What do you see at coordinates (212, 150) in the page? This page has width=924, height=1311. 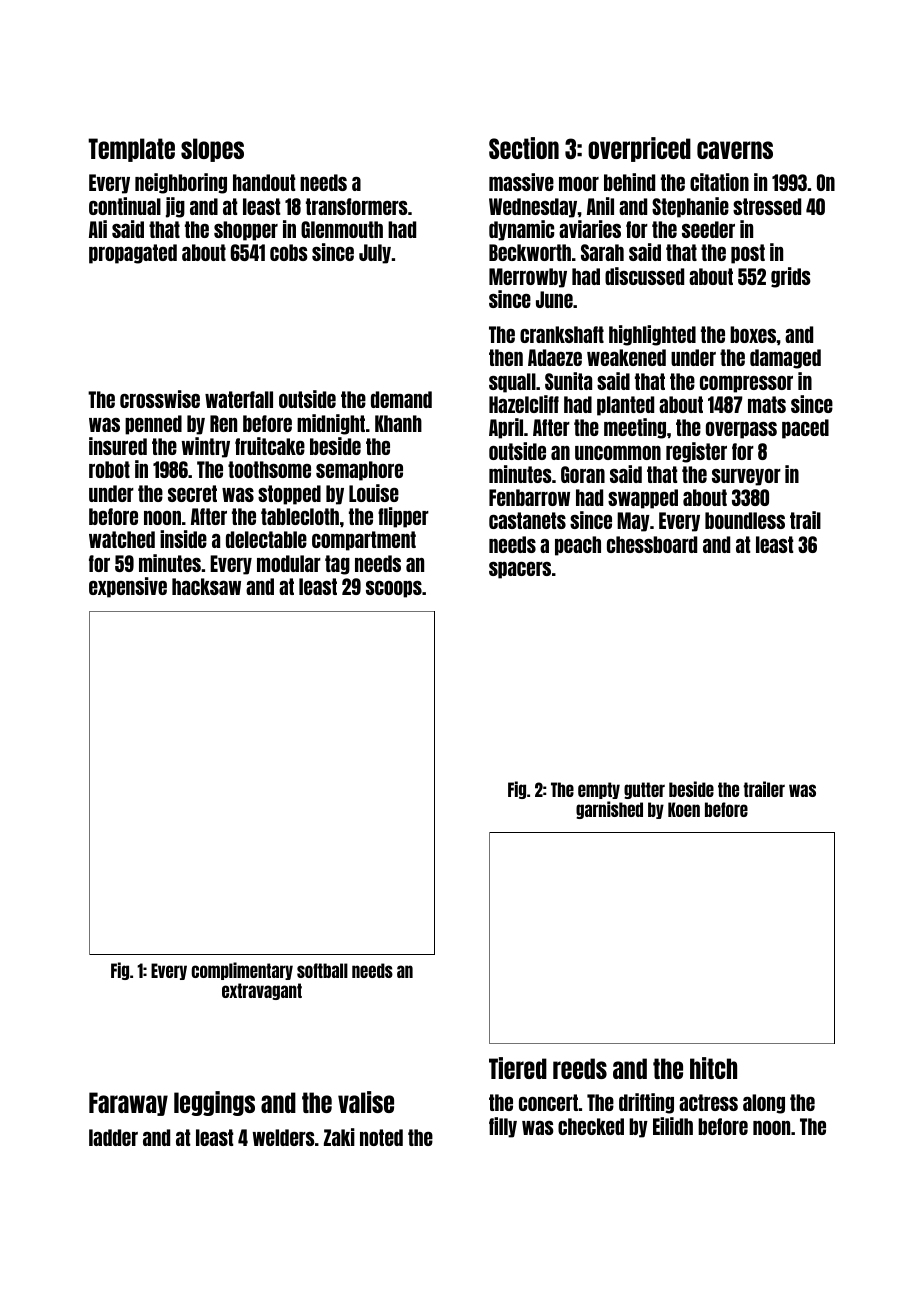 I see `slopes` at bounding box center [212, 150].
